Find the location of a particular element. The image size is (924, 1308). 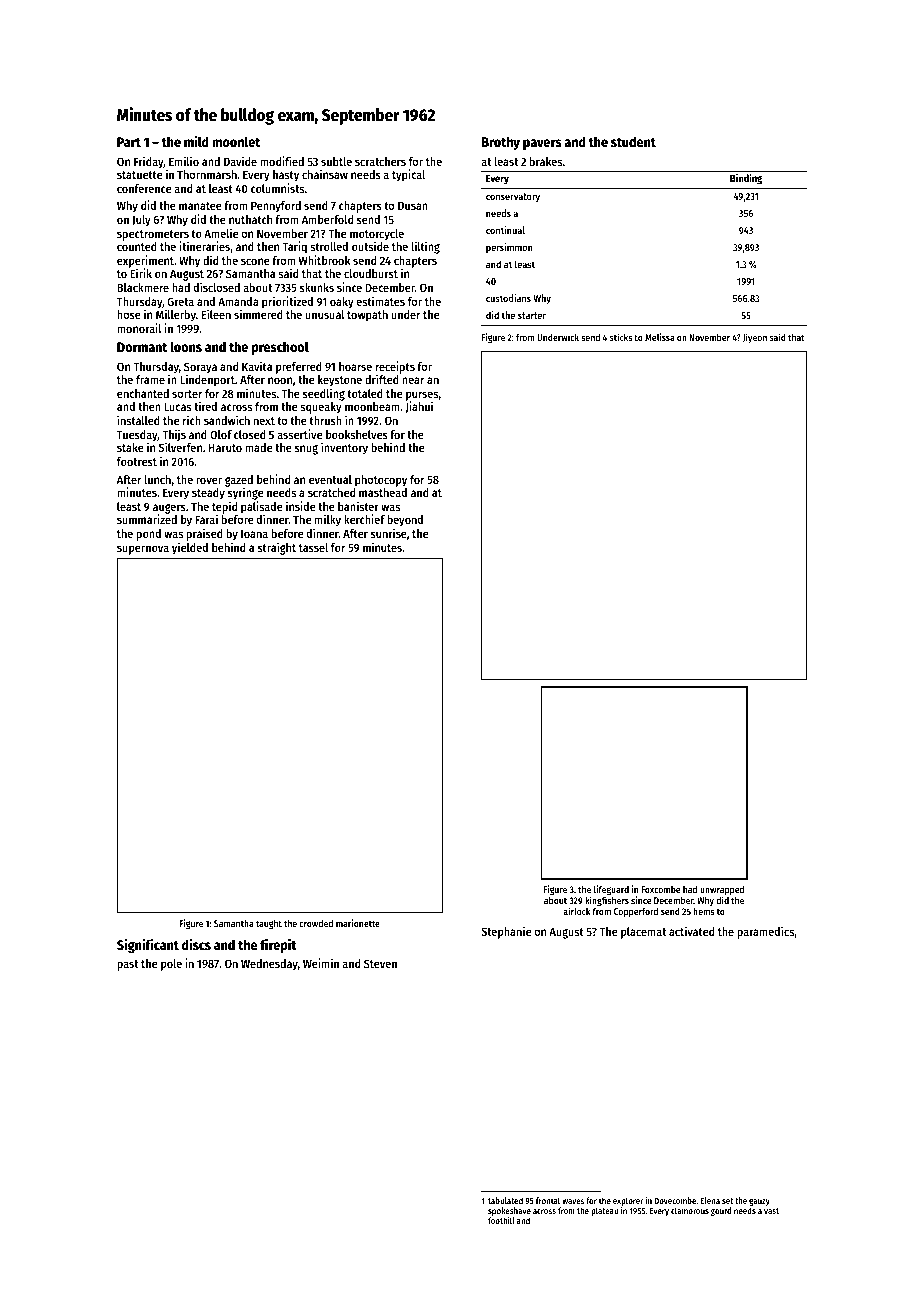

Jiyeon is located at coordinates (755, 338).
